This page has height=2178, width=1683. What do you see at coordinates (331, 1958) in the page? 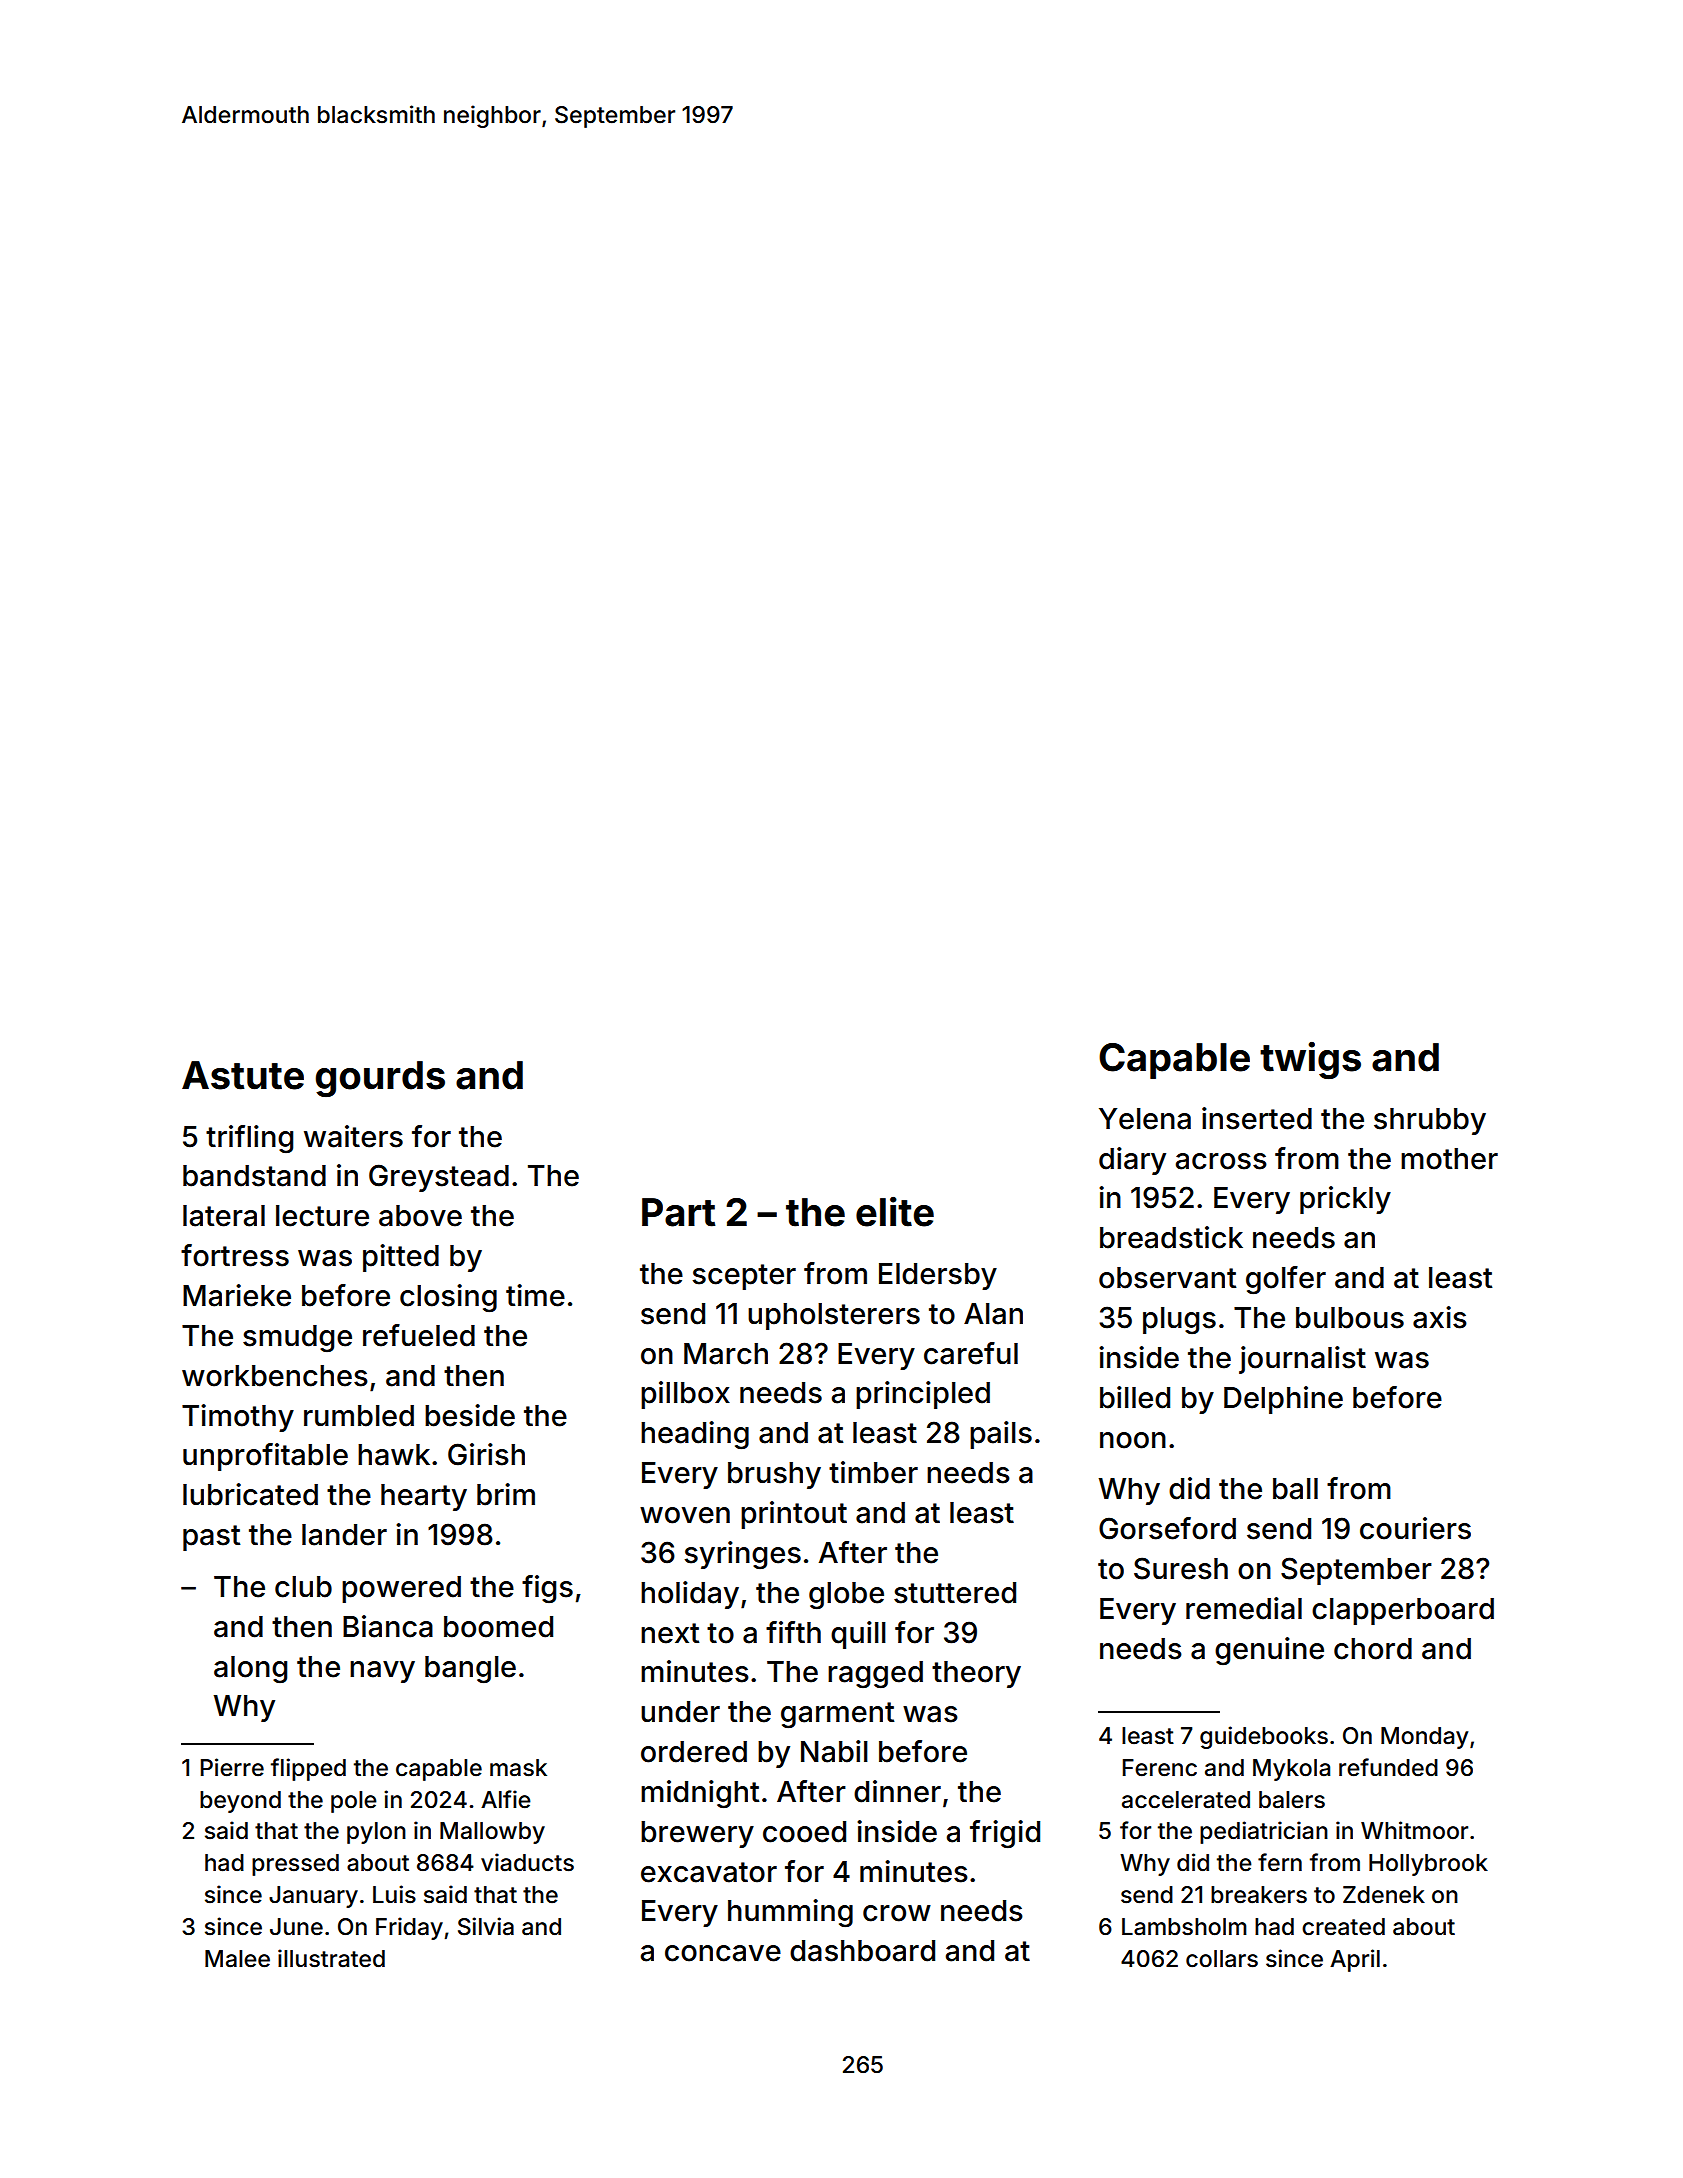
I see `illustrated` at bounding box center [331, 1958].
